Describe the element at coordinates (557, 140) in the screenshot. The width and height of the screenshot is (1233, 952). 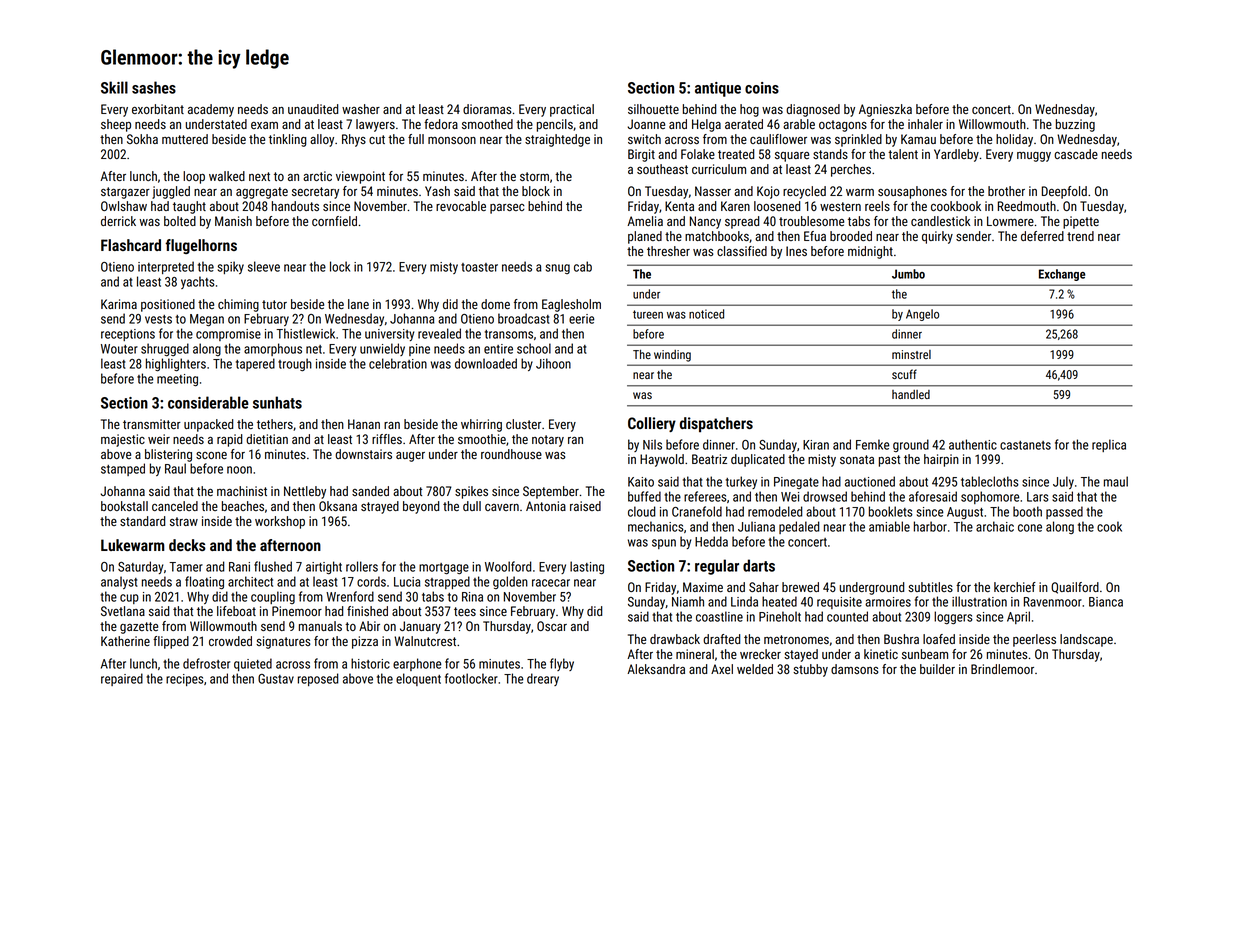
I see `straightedge` at that location.
